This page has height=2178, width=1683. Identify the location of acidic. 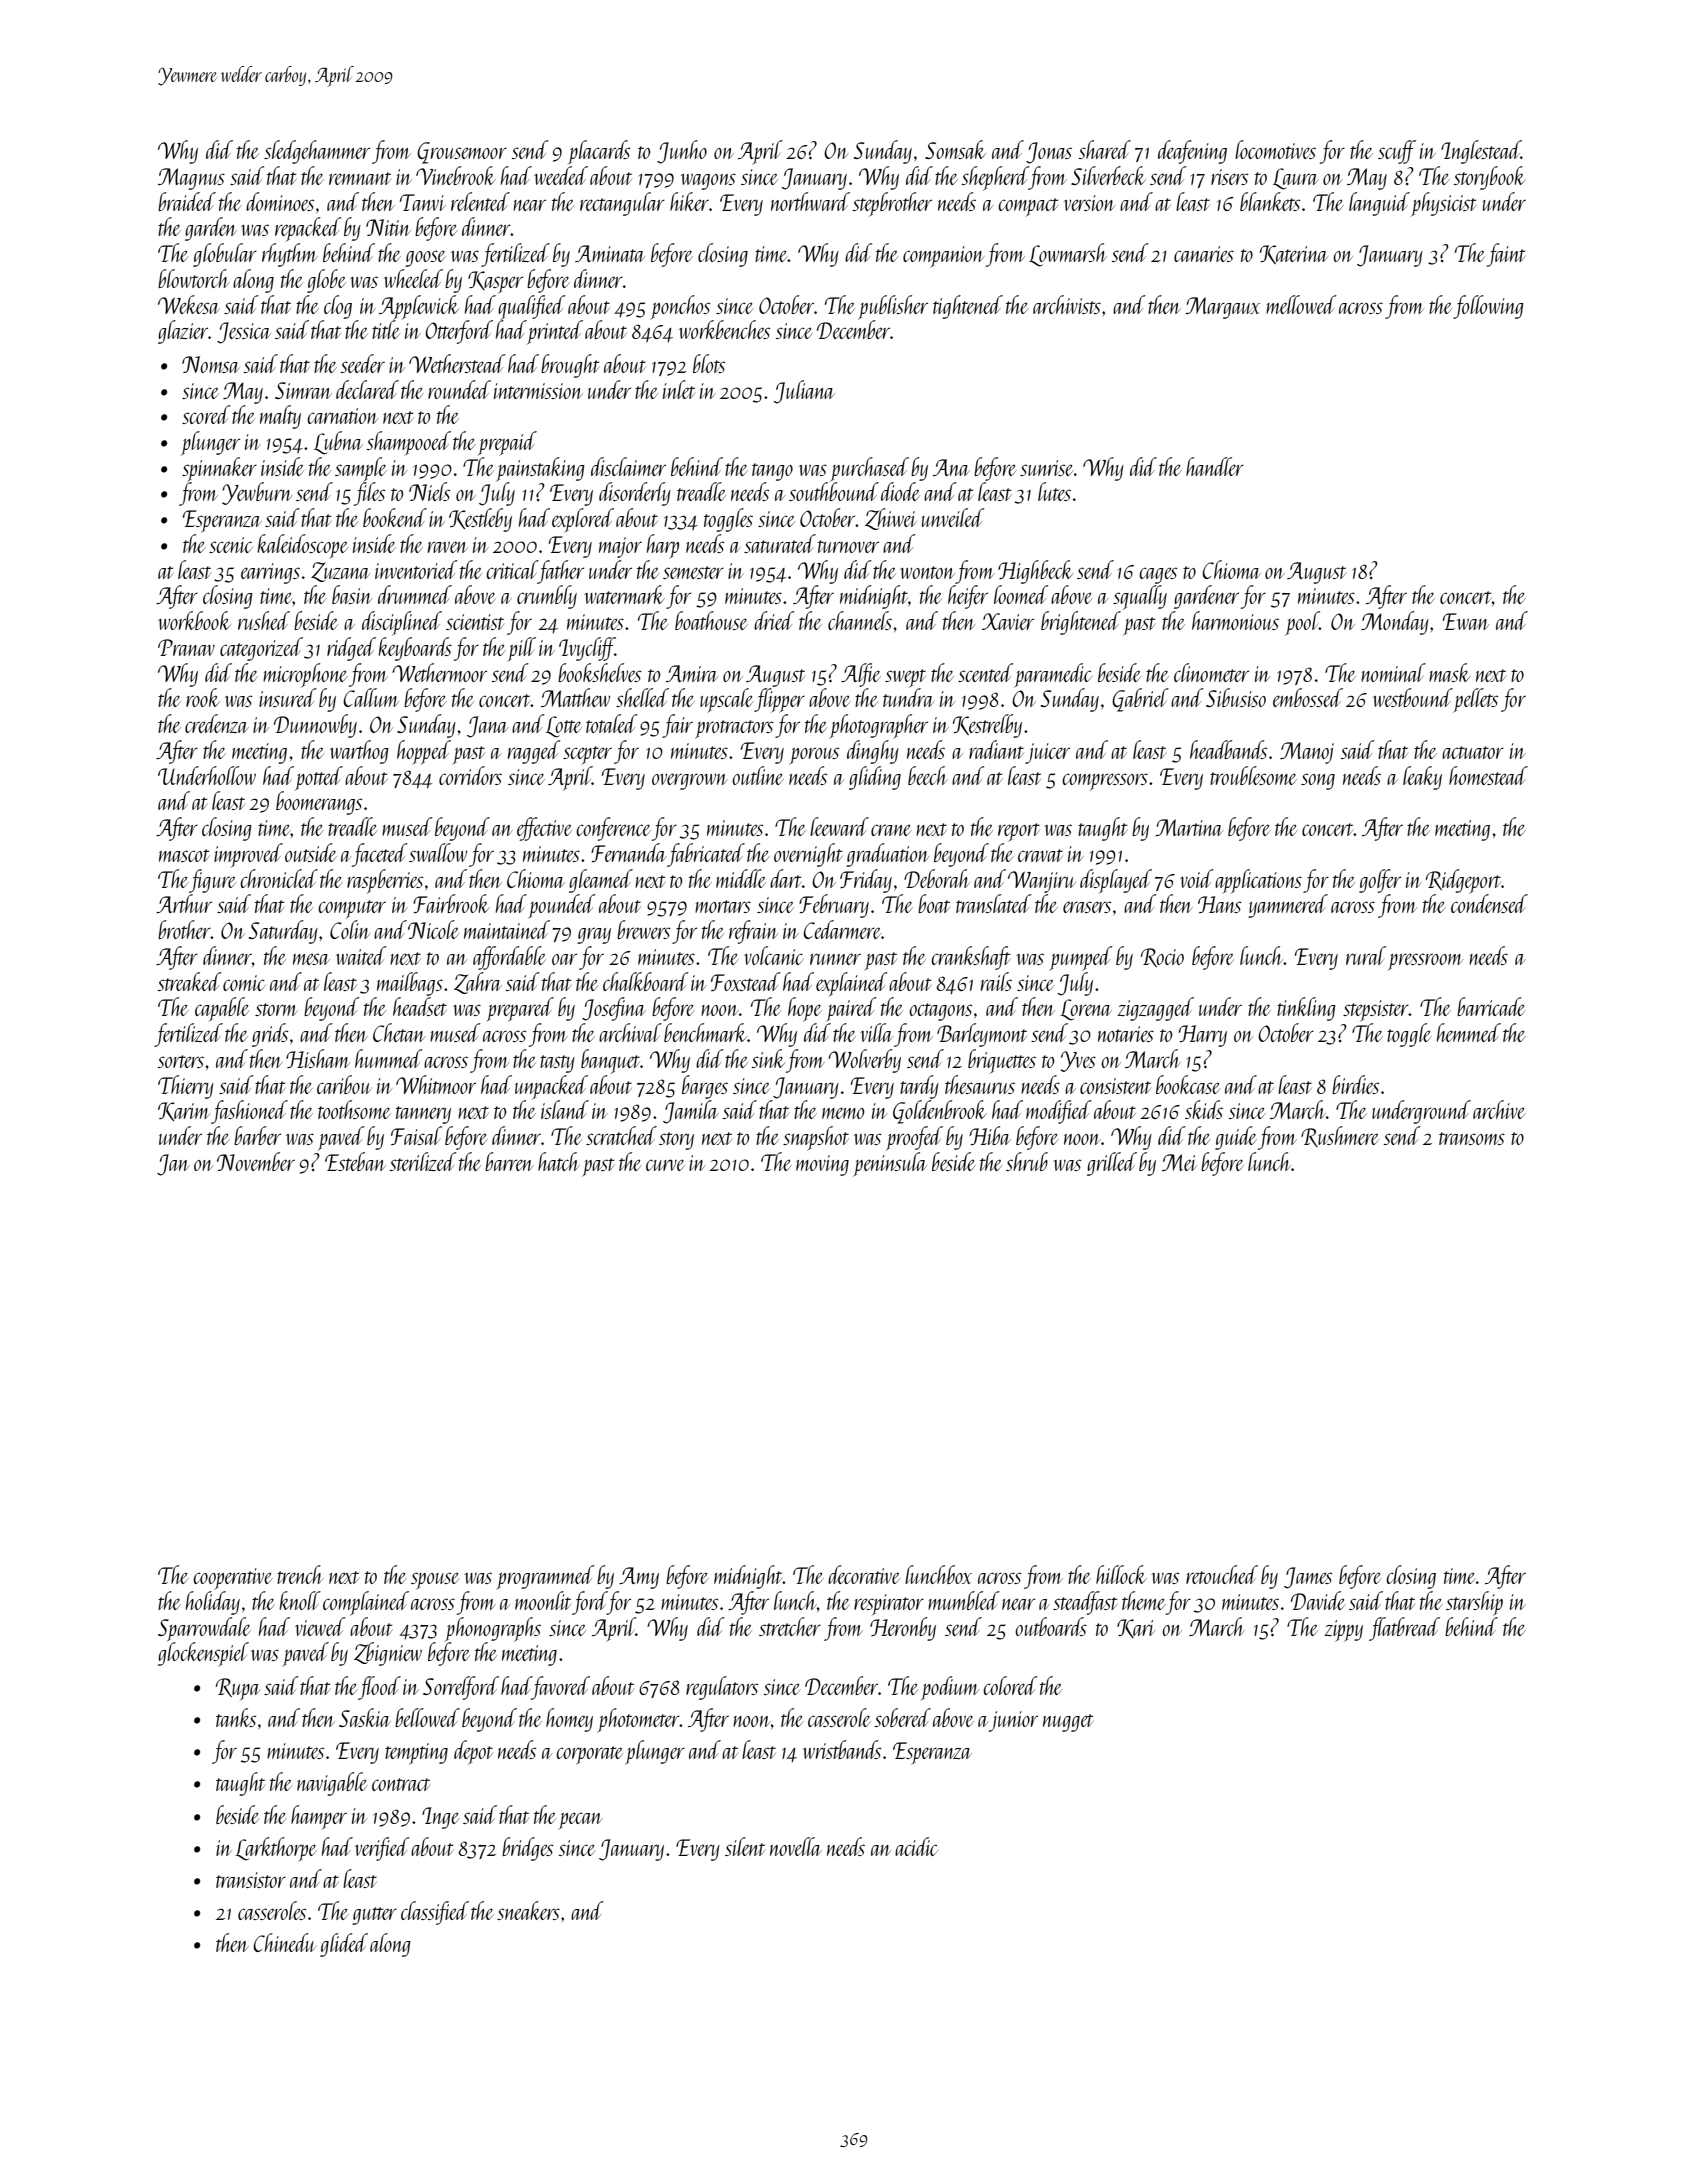
(916, 1846).
